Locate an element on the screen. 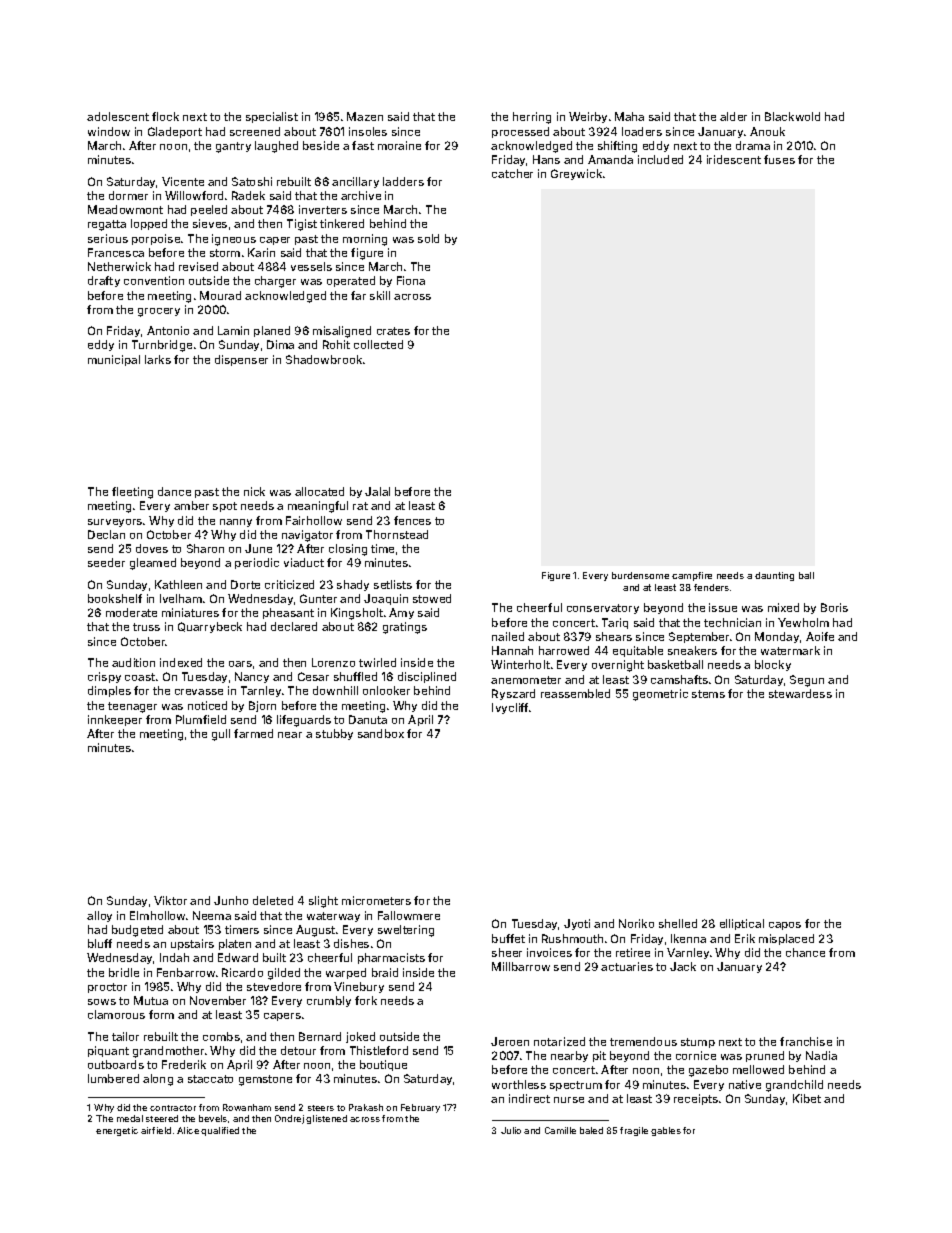 This screenshot has width=952, height=1233. sold is located at coordinates (428, 238).
